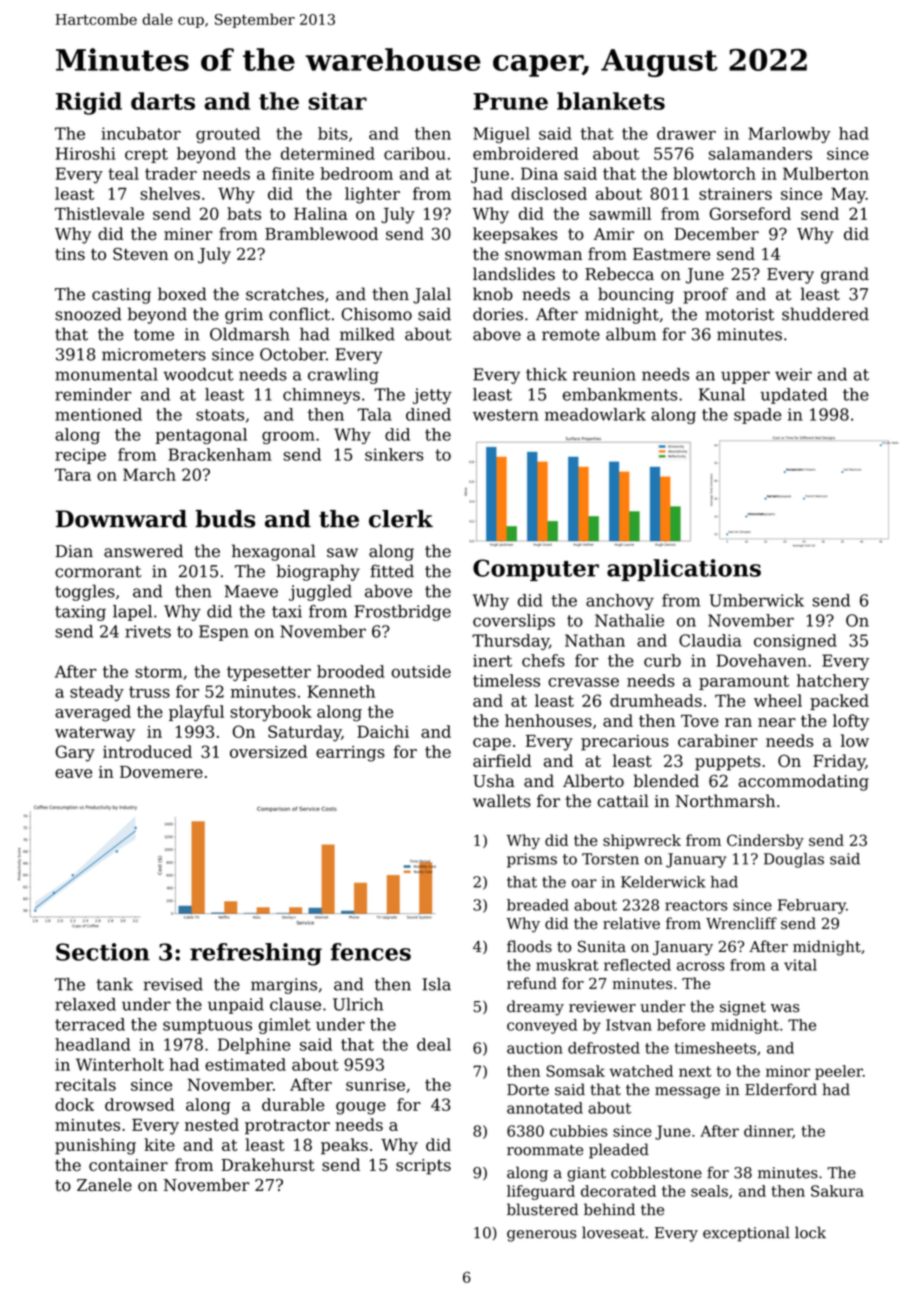  Describe the element at coordinates (750, 213) in the document. I see `Gorseford` at that location.
